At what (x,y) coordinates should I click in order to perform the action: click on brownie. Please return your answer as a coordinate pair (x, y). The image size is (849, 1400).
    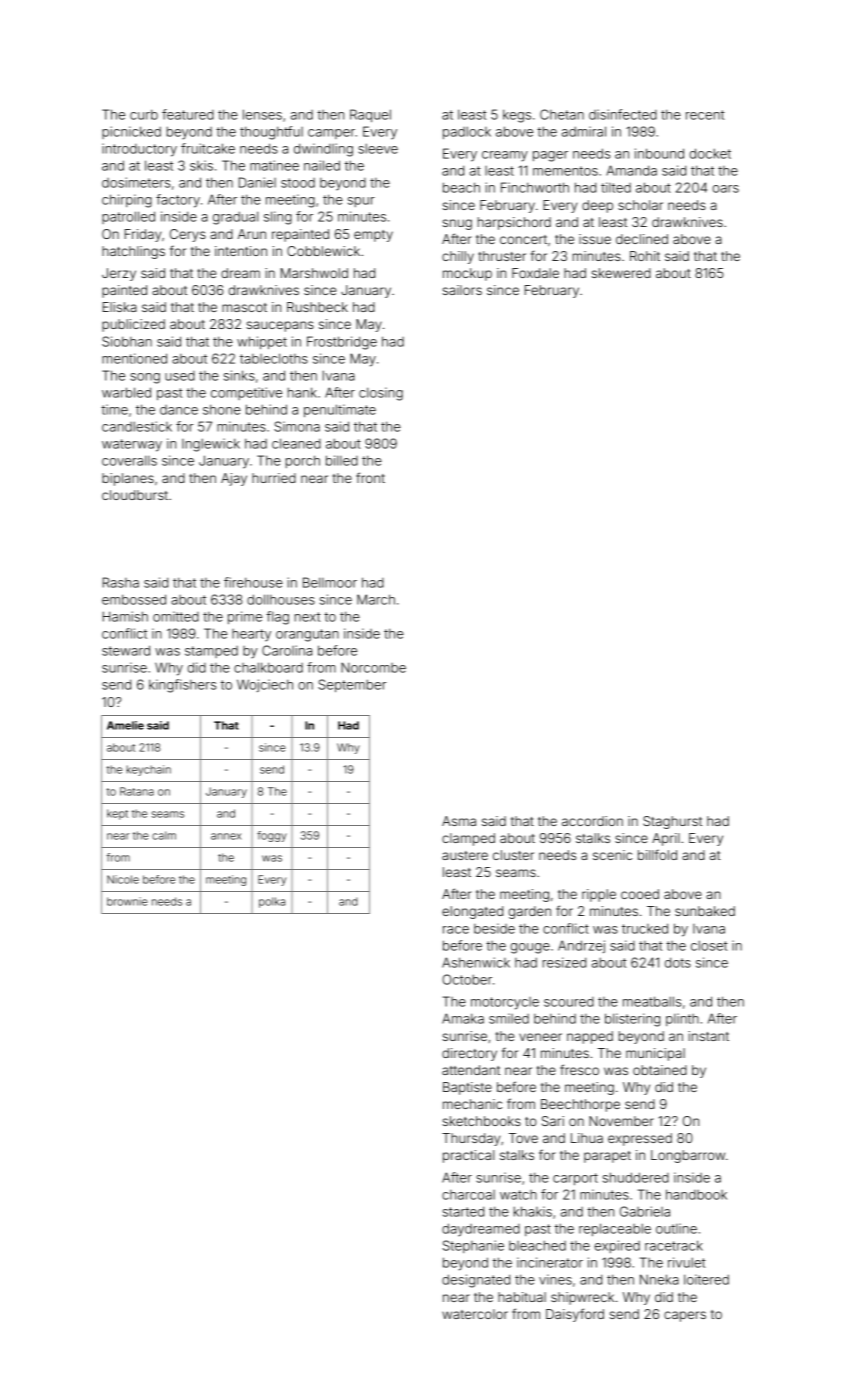
    Looking at the image, I should click on (127, 901).
